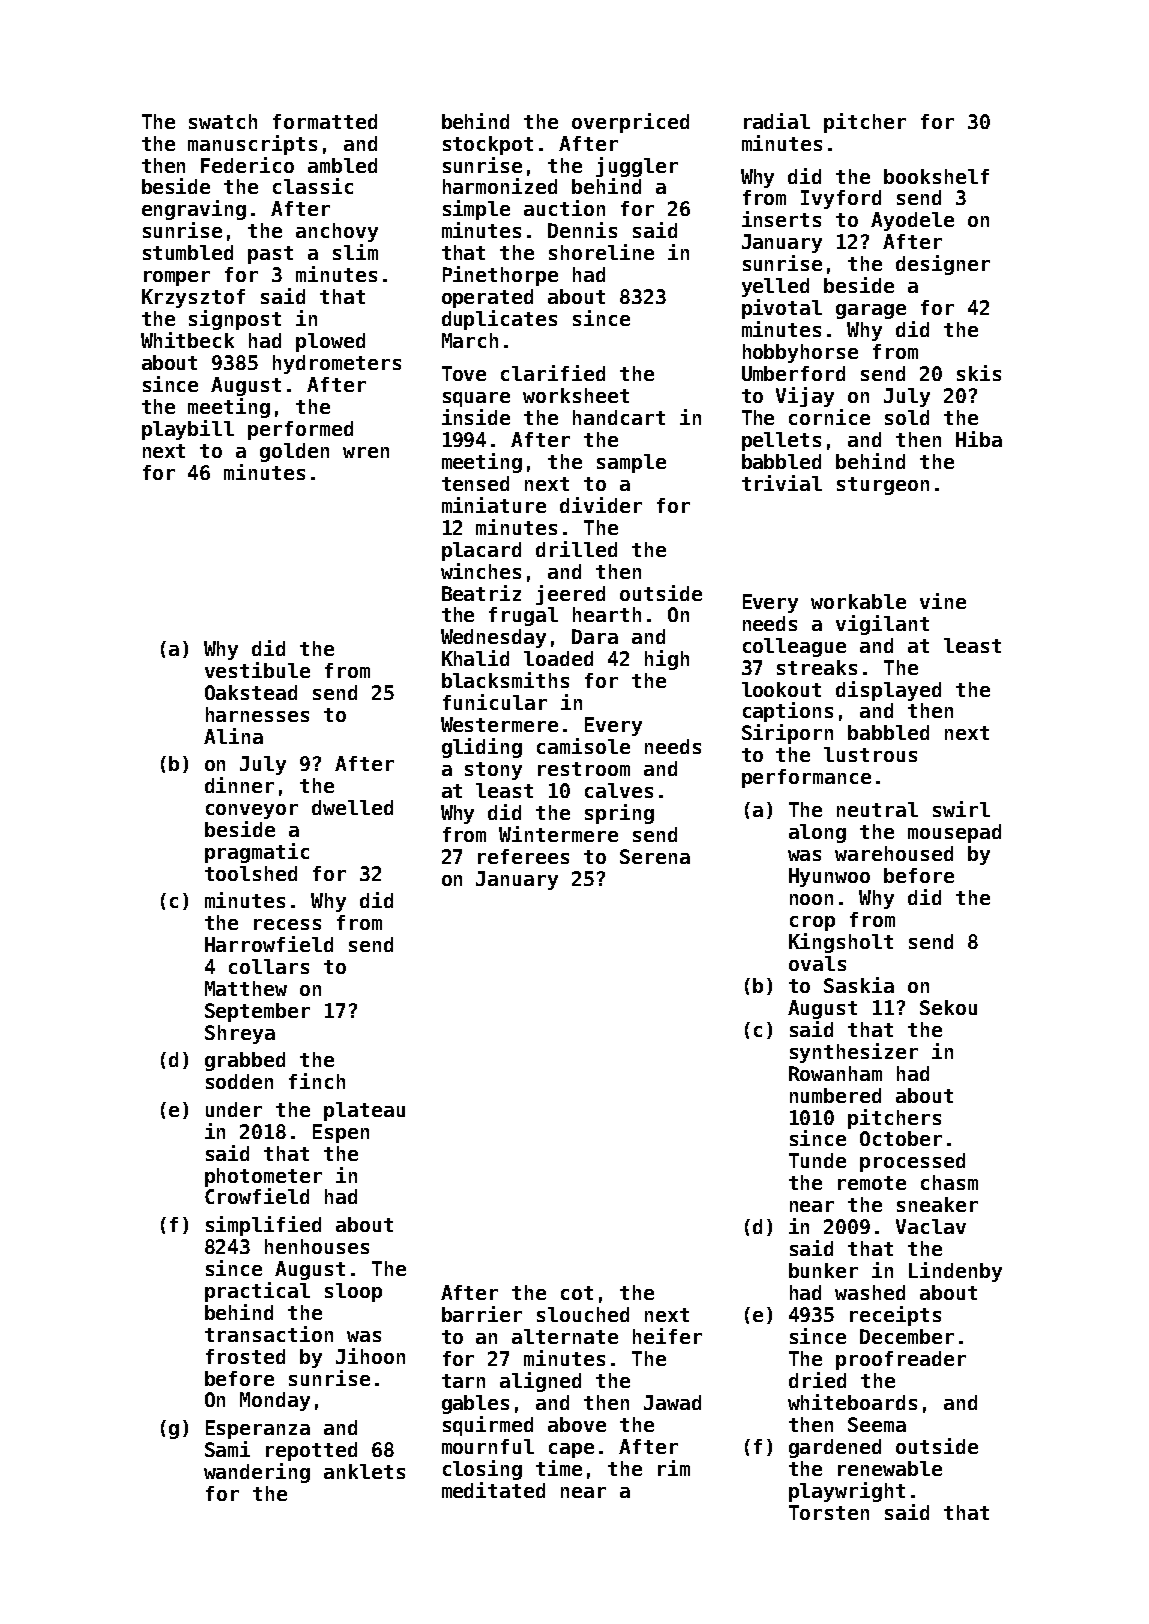  Describe the element at coordinates (829, 877) in the screenshot. I see `Hyunwoo` at that location.
